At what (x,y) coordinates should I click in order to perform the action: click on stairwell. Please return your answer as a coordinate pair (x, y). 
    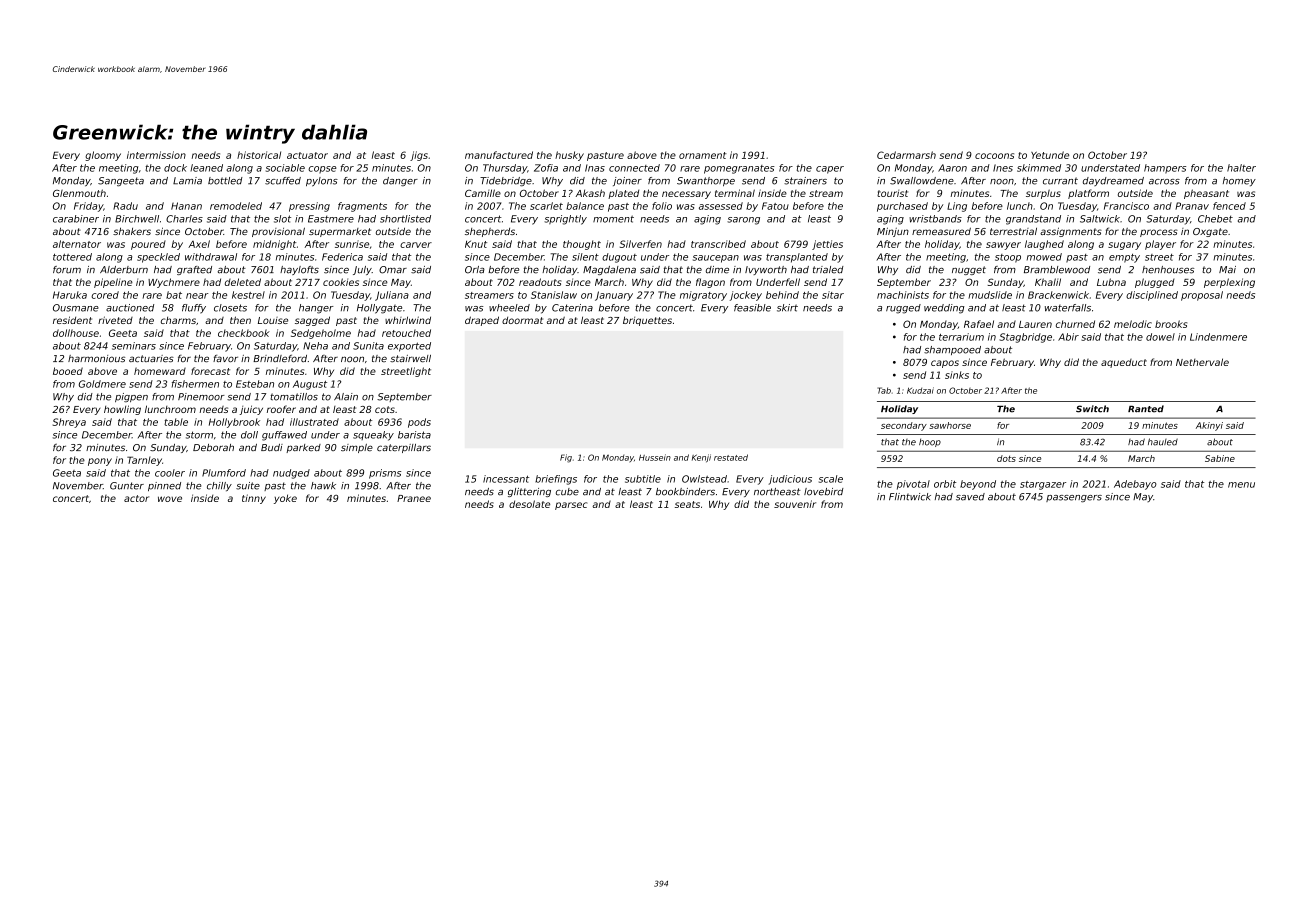
    Looking at the image, I should click on (410, 358).
